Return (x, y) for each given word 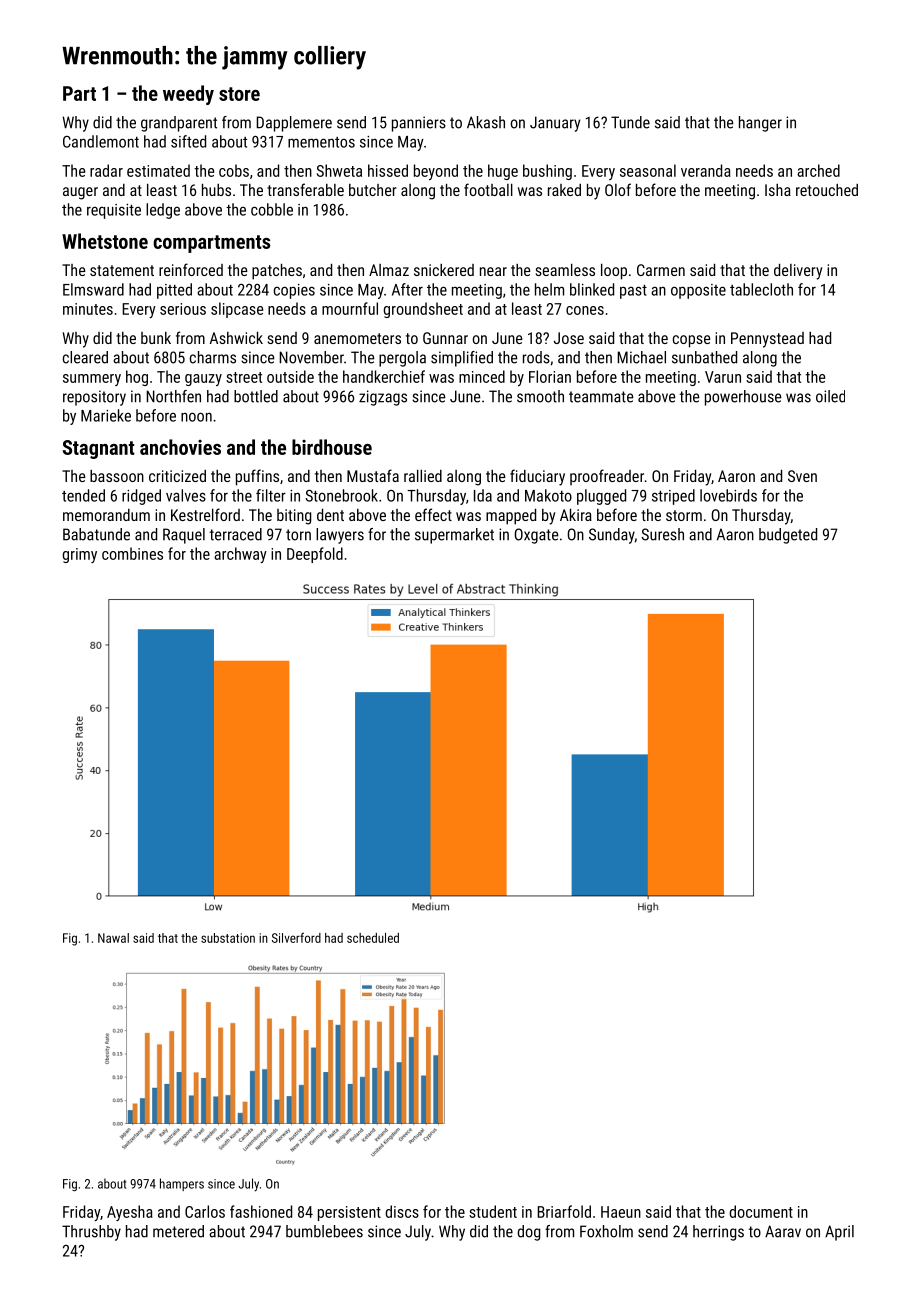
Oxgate (536, 536)
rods (536, 357)
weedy (188, 95)
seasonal (648, 170)
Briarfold (564, 1211)
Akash (486, 122)
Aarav (783, 1231)
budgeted (788, 536)
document (761, 1211)
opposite (698, 291)
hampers (182, 1184)
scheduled (373, 938)
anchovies (180, 447)
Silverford (296, 937)
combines (132, 553)
